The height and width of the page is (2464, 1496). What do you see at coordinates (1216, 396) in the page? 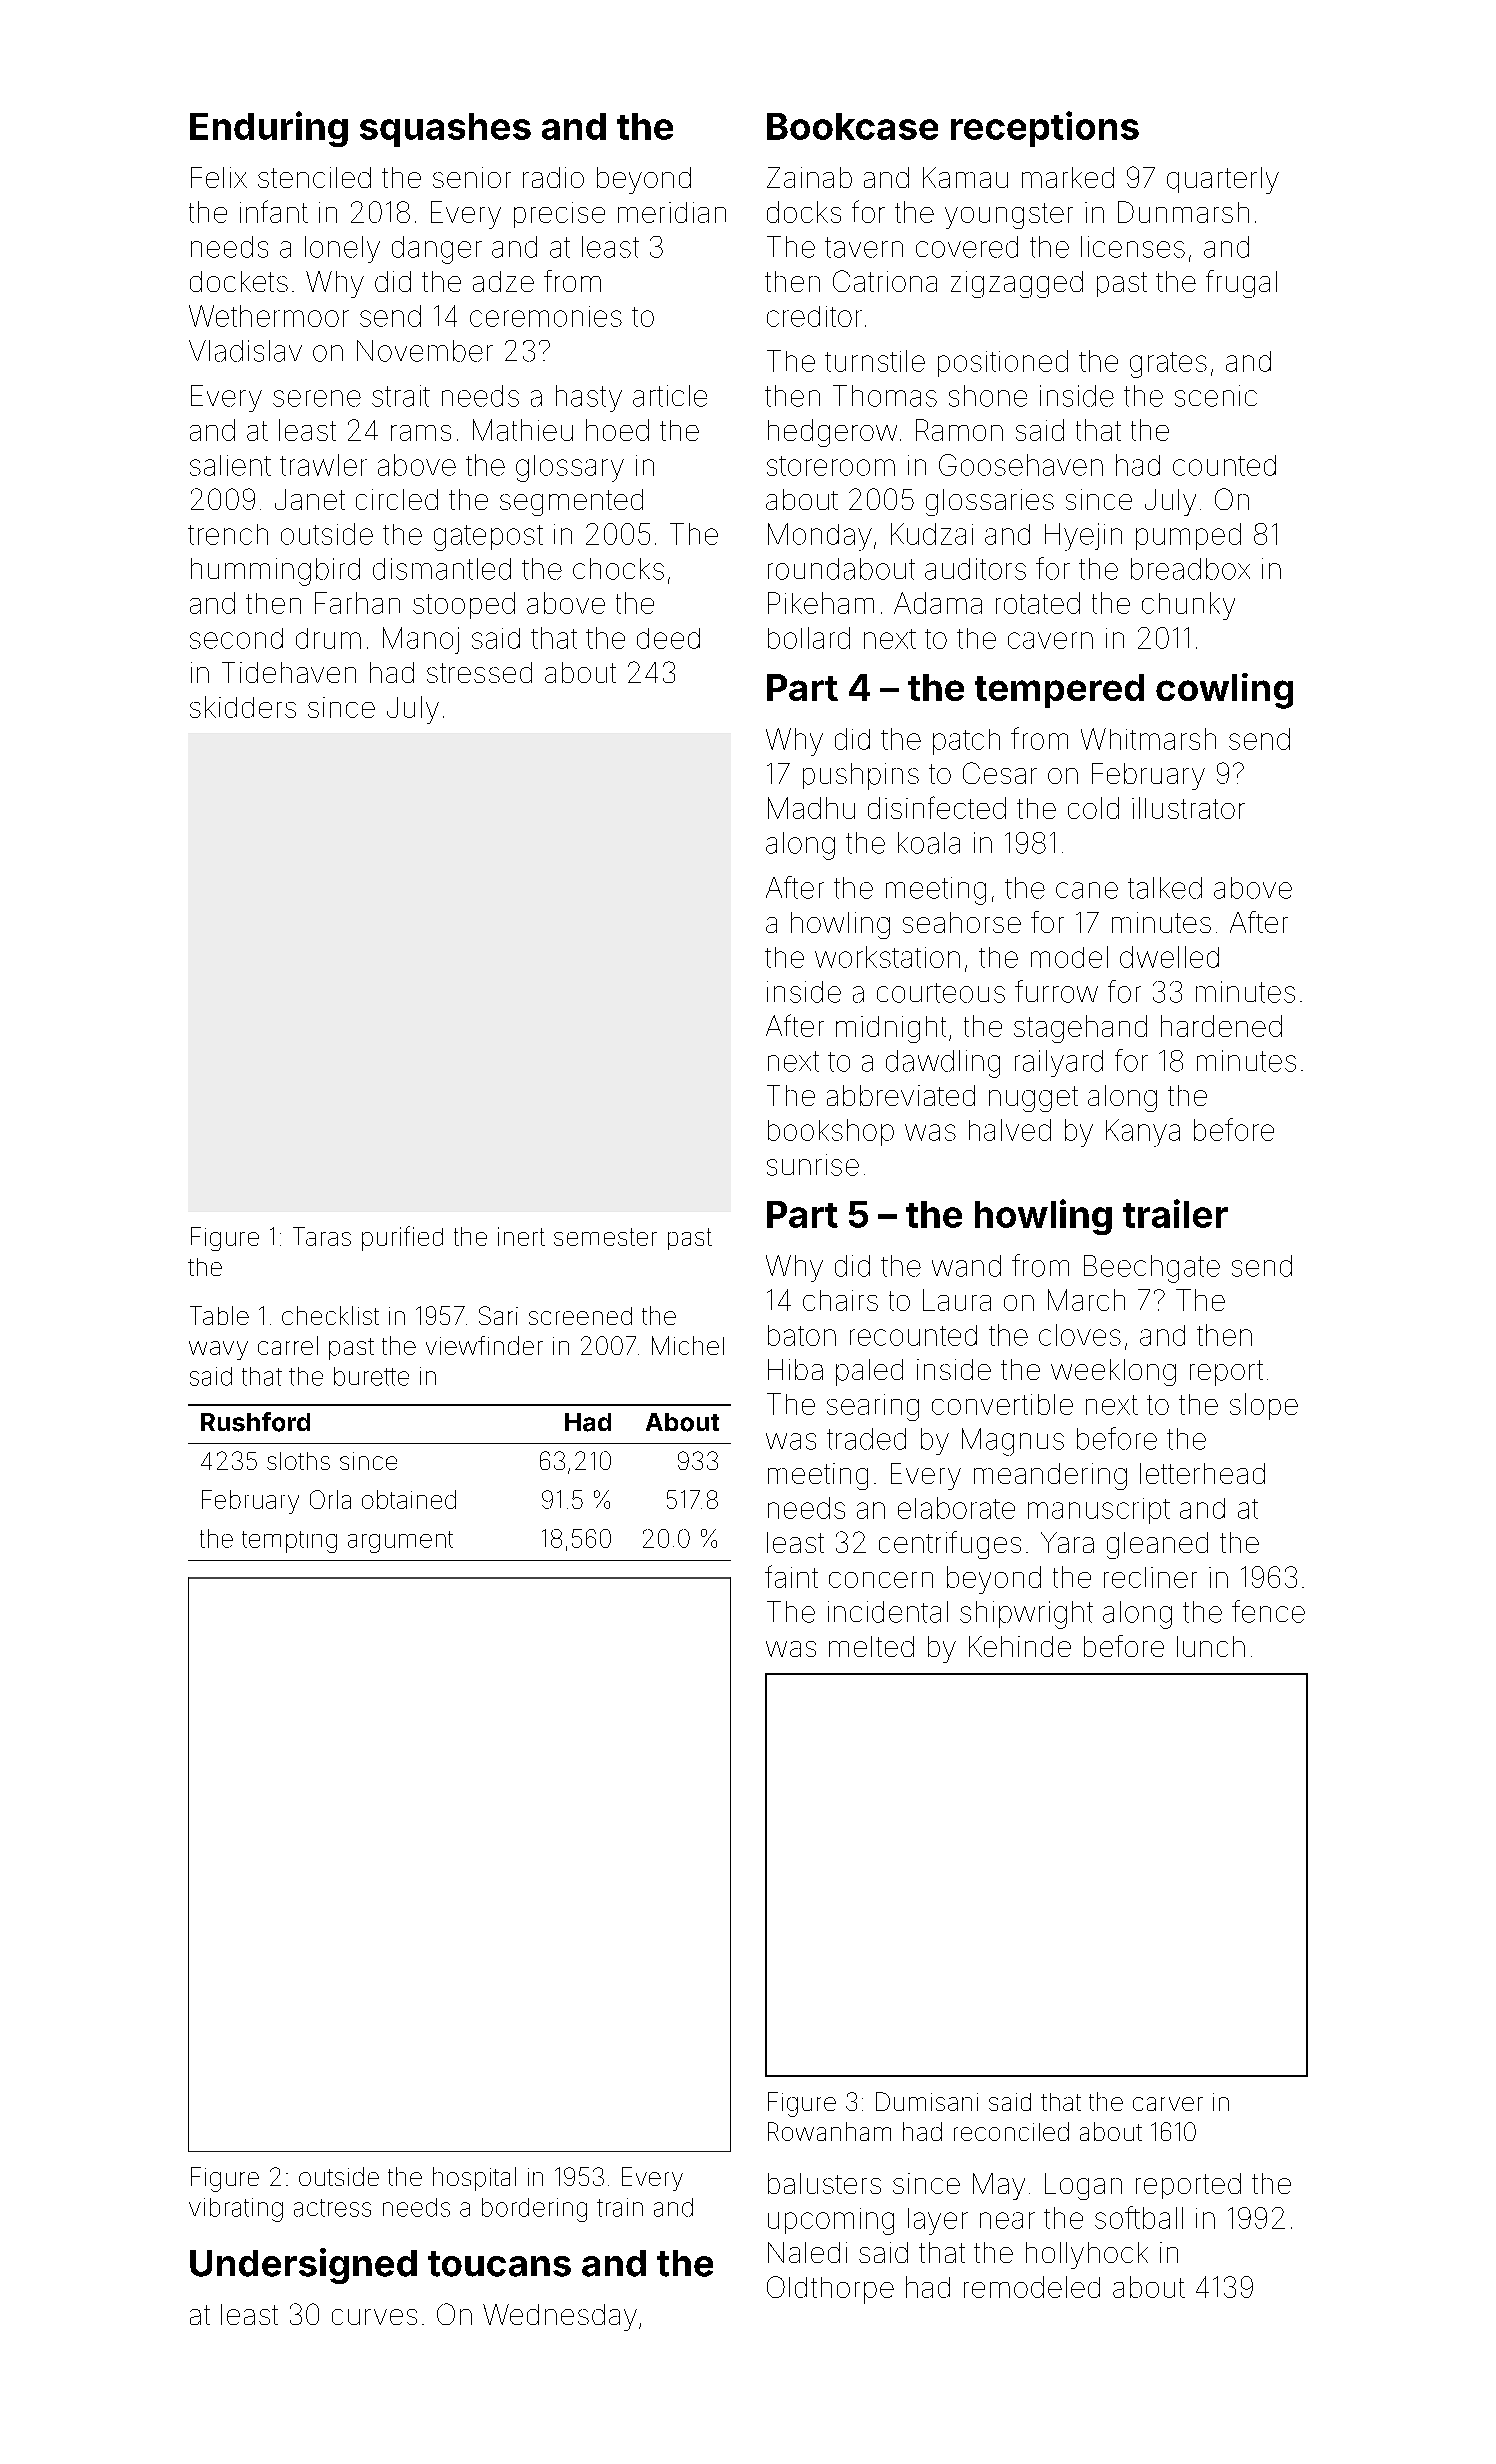
I see `scenic` at bounding box center [1216, 396].
